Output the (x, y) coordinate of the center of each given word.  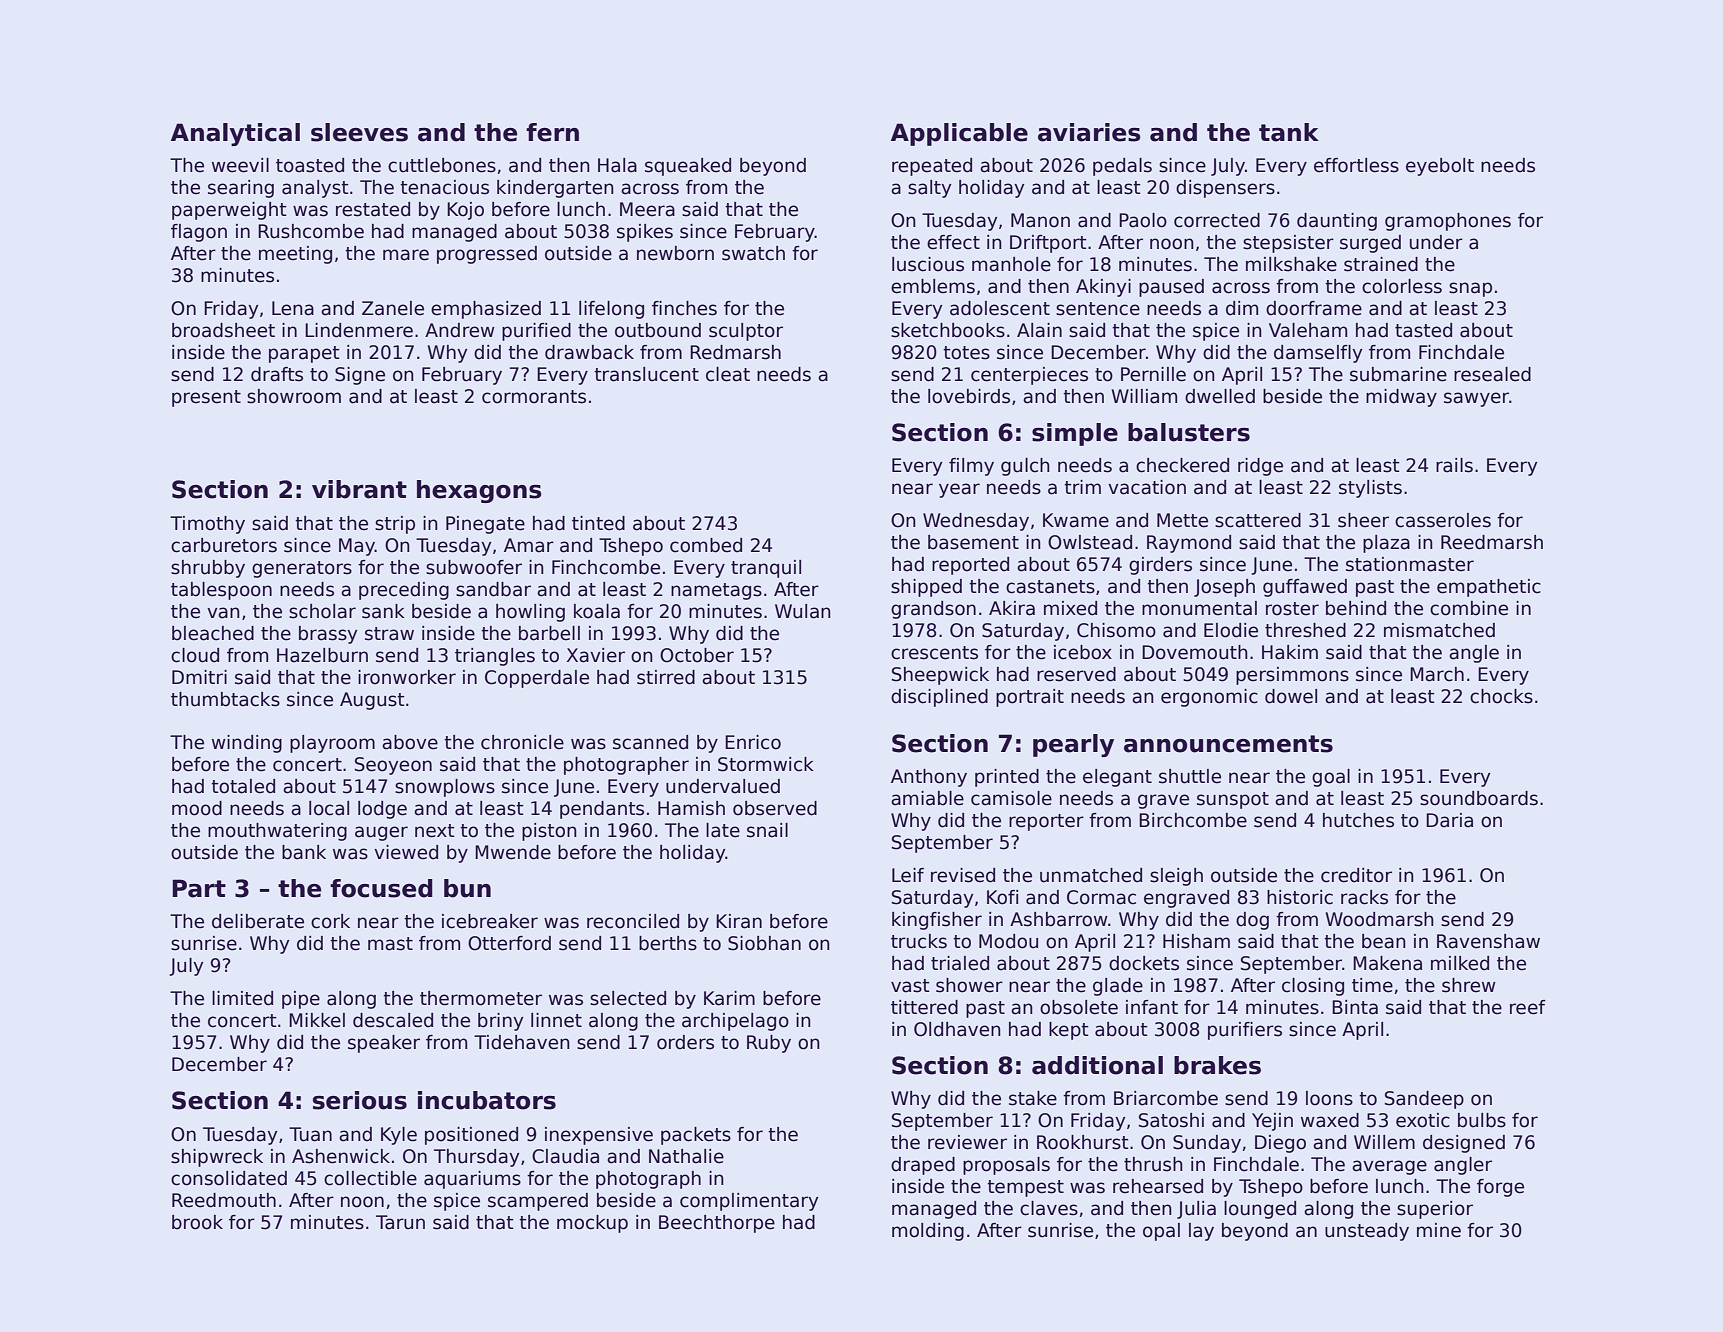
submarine (1398, 374)
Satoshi (1171, 1120)
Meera (647, 209)
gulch (1025, 467)
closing (1313, 987)
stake (1033, 1098)
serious (360, 1100)
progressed (487, 255)
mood (197, 808)
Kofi (1002, 897)
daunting (1337, 222)
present (206, 398)
